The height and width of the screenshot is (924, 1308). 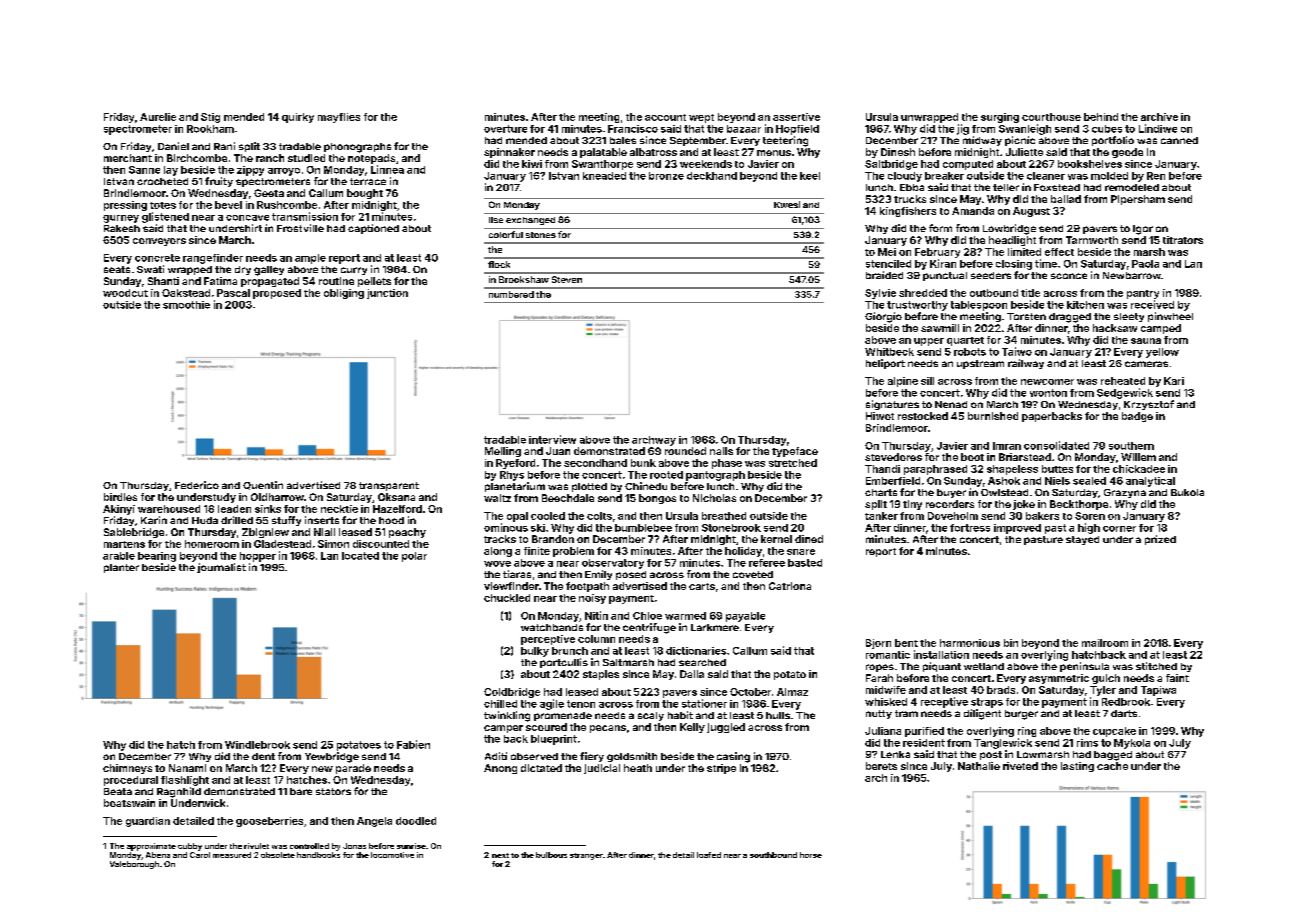 What do you see at coordinates (895, 754) in the screenshot?
I see `Lenka` at bounding box center [895, 754].
